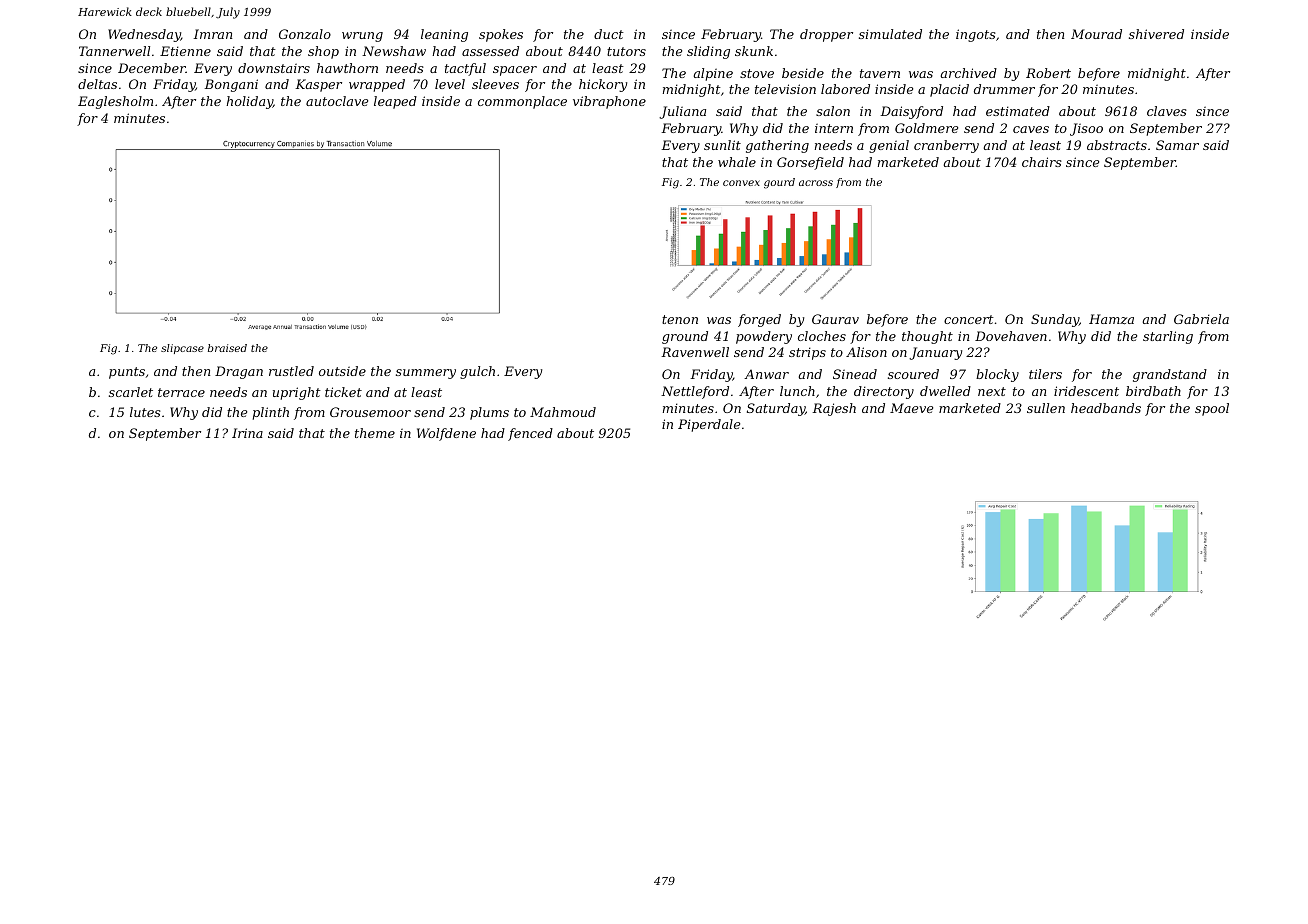 This image has width=1308, height=924. Describe the element at coordinates (1106, 408) in the image. I see `headbands` at that location.
